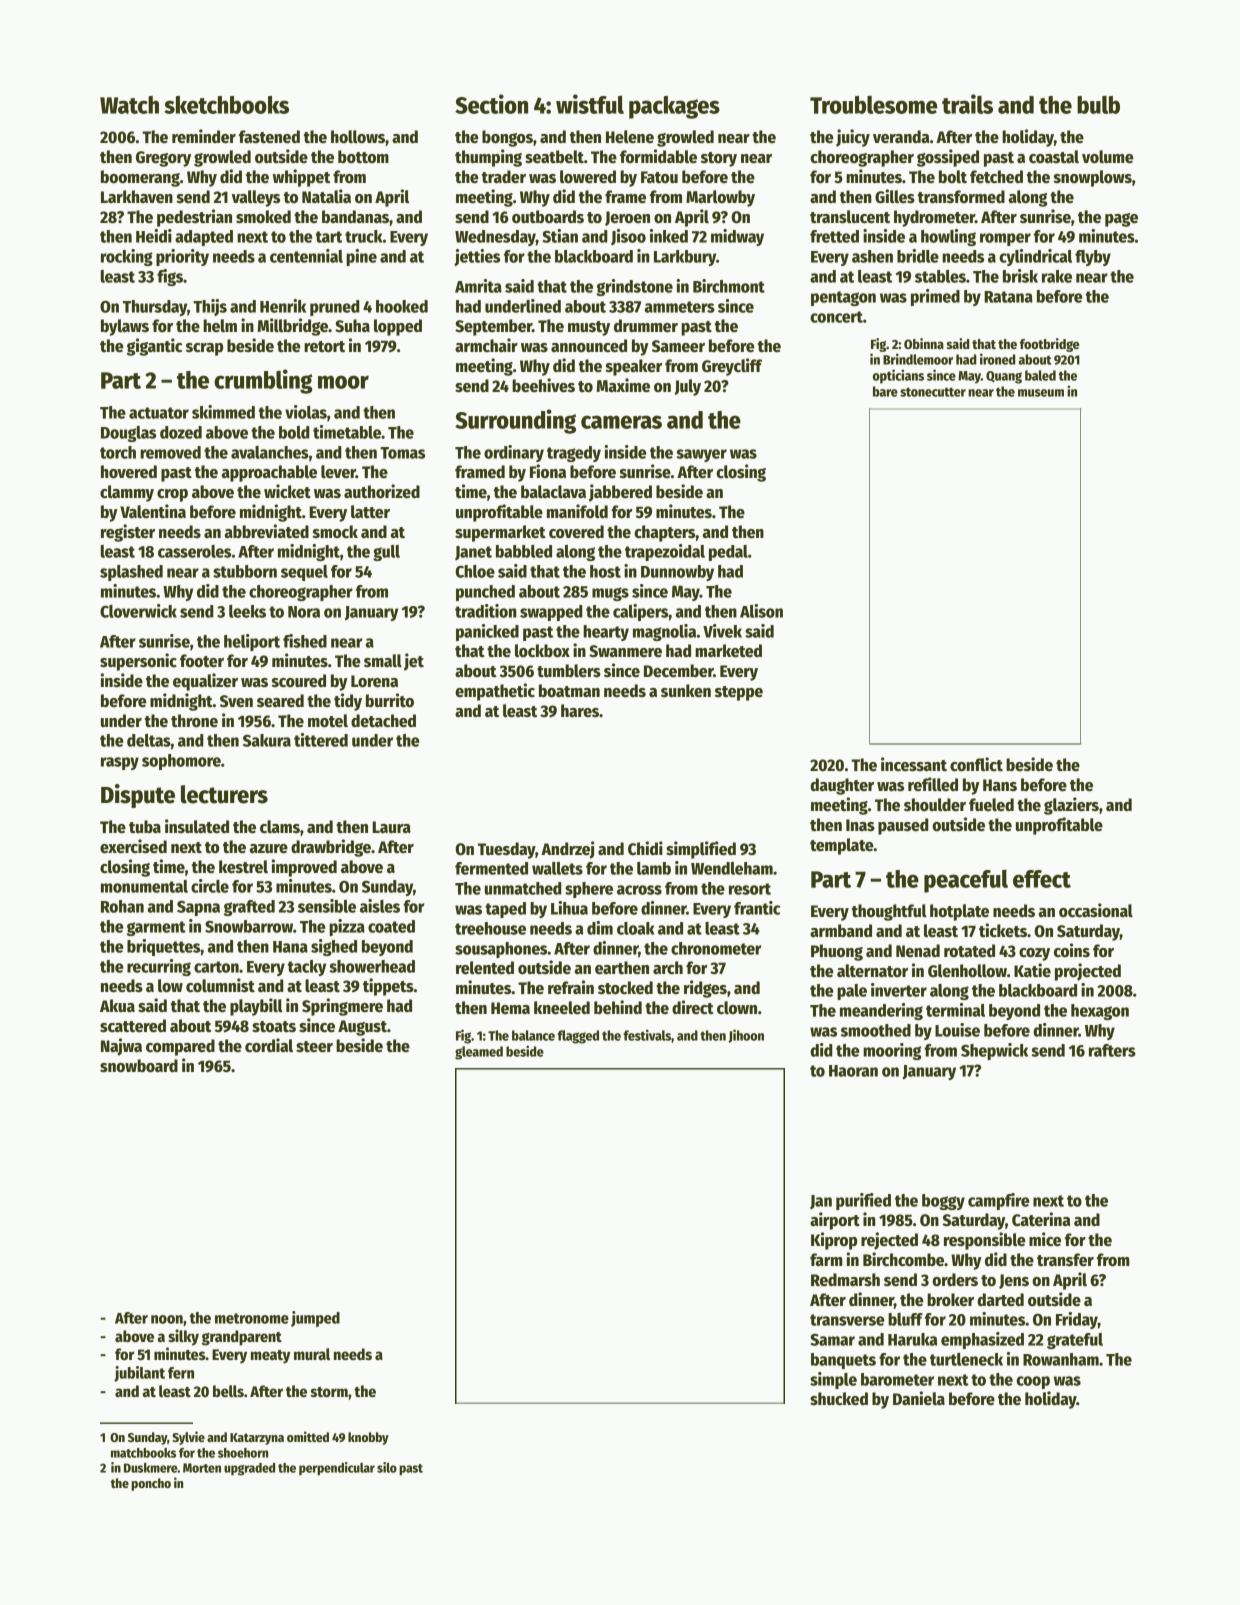 Image resolution: width=1240 pixels, height=1605 pixels. What do you see at coordinates (1005, 239) in the screenshot?
I see `romper` at bounding box center [1005, 239].
